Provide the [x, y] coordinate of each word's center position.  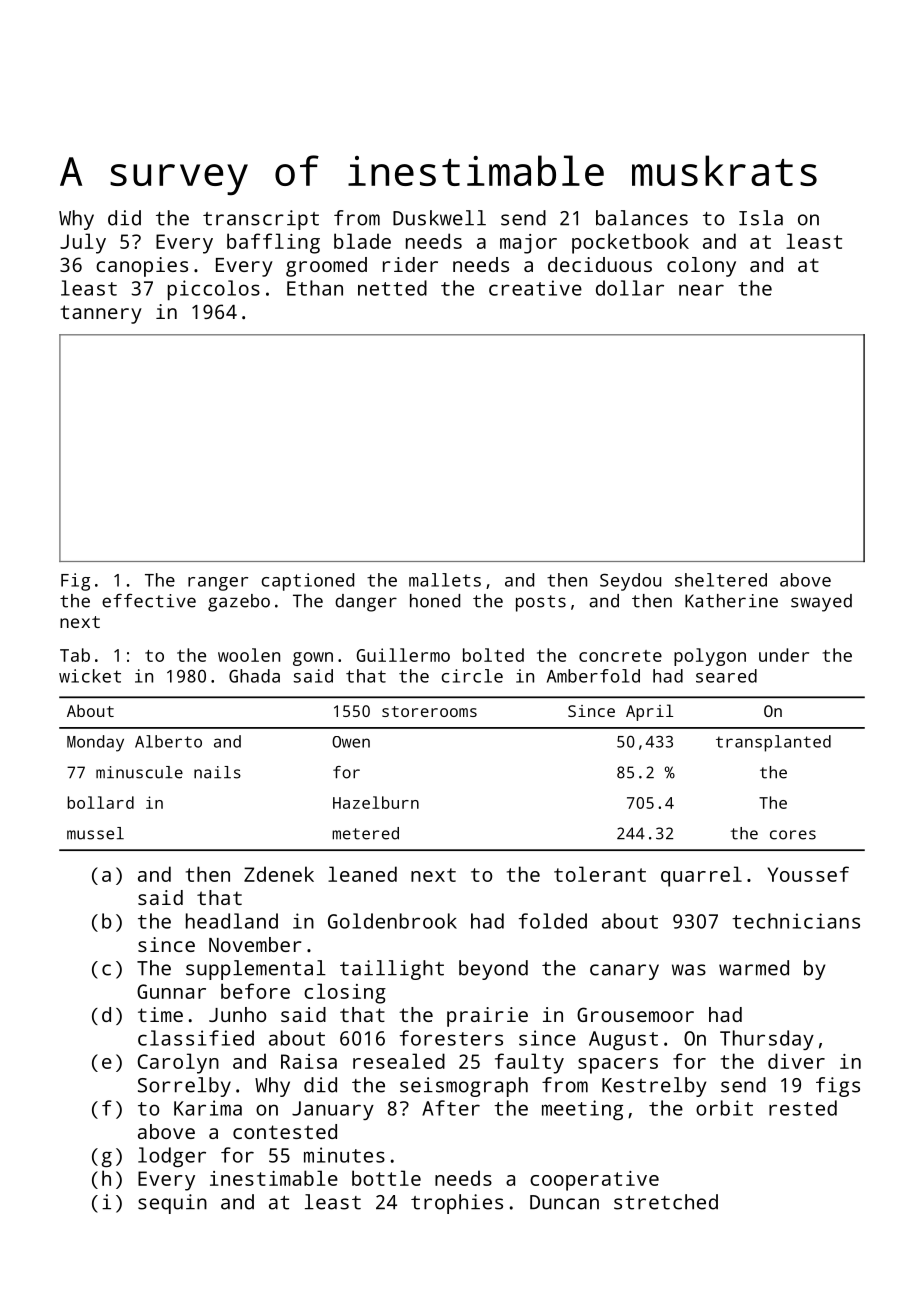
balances [642, 218]
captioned [308, 582]
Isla [761, 218]
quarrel [701, 876]
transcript [261, 220]
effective [149, 601]
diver [796, 1061]
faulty [529, 1063]
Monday [95, 743]
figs [838, 1087]
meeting [582, 1110]
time [160, 1014]
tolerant [600, 874]
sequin [172, 1204]
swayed [821, 603]
